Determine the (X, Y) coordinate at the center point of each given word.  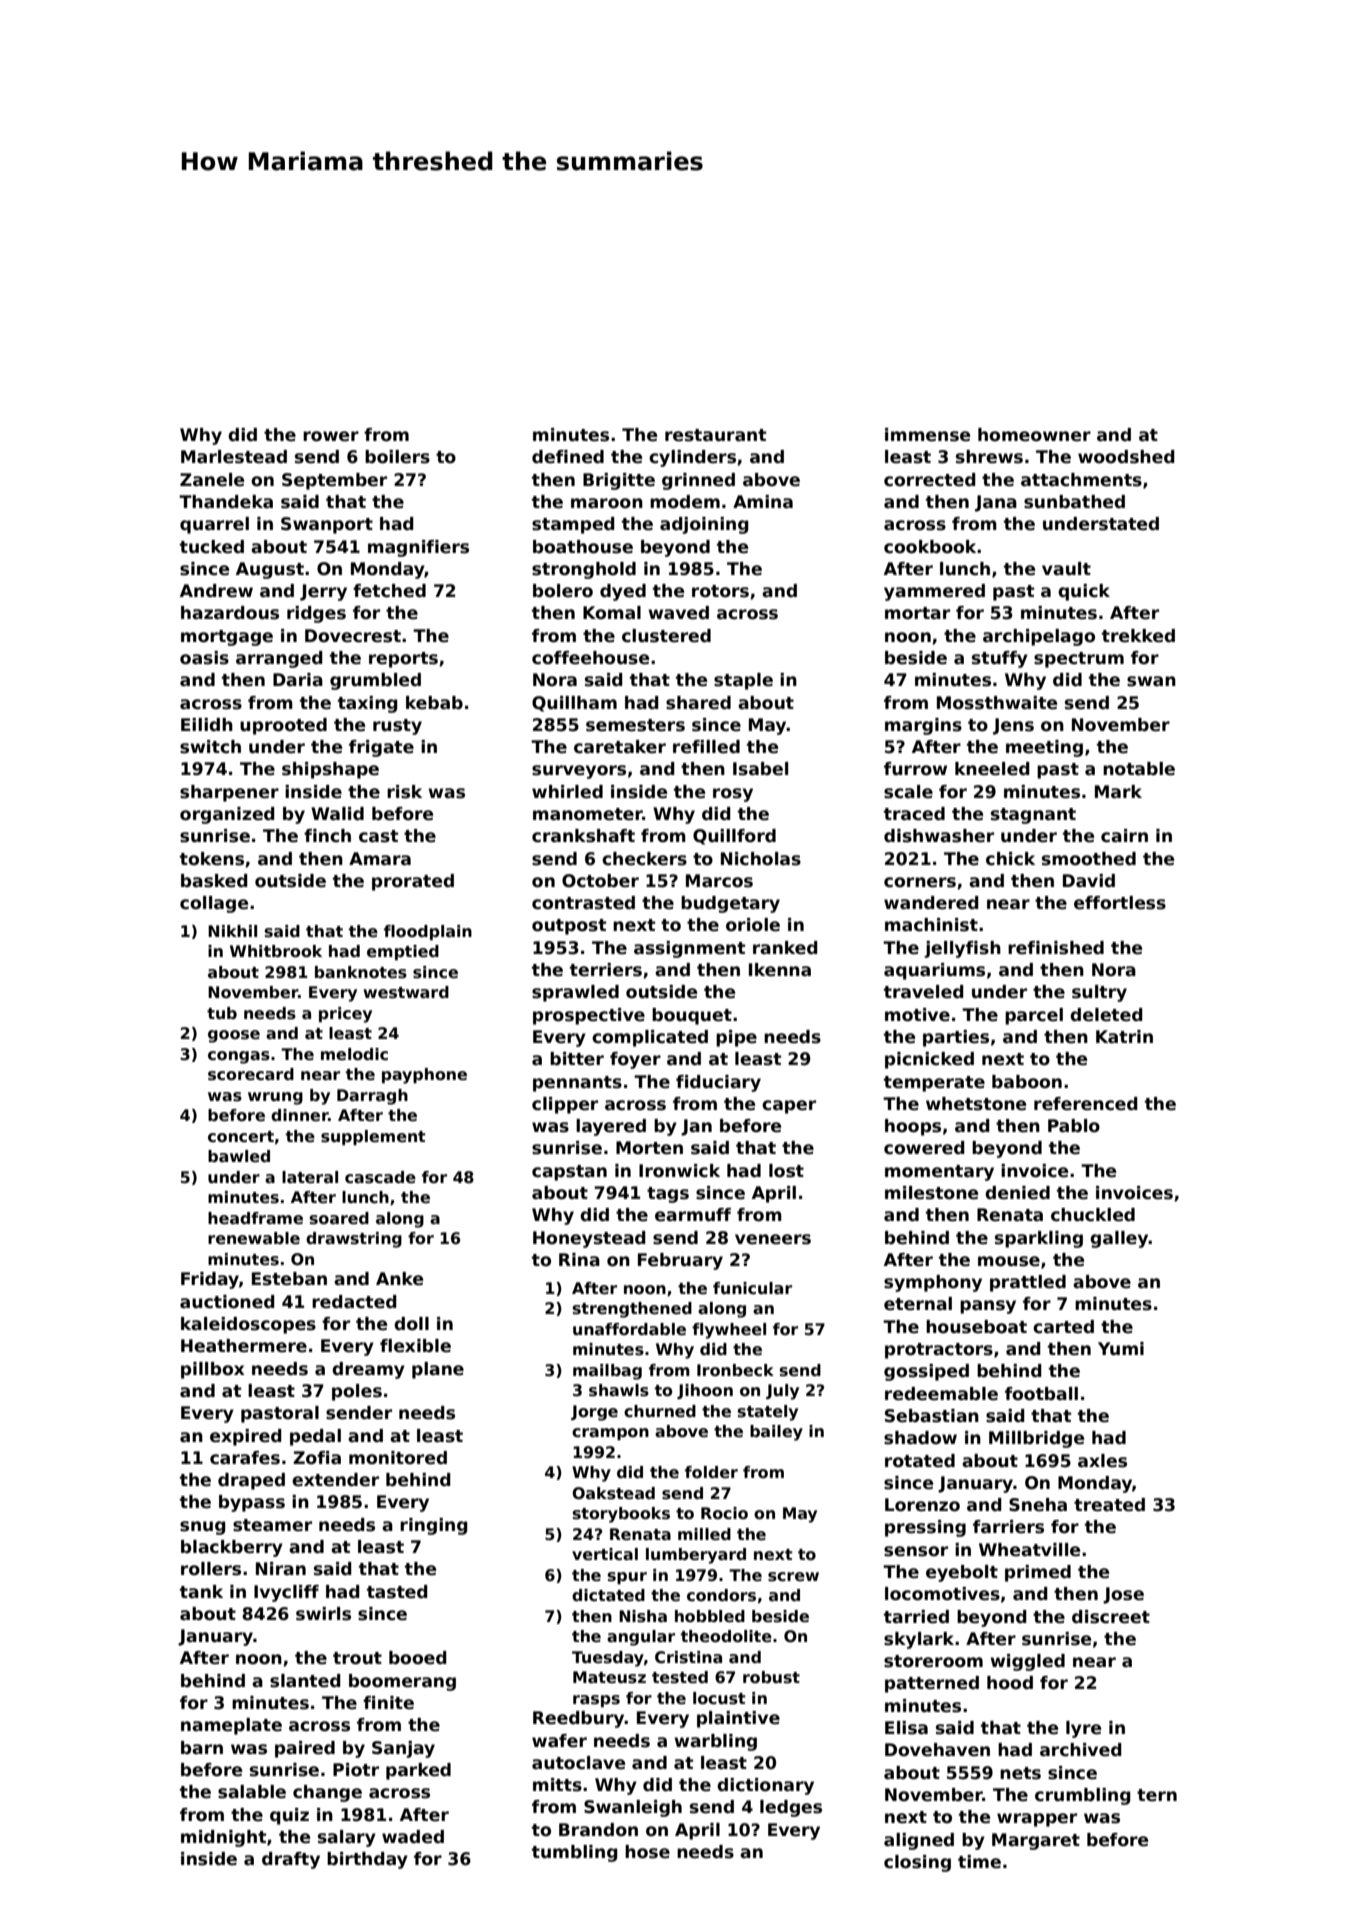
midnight (223, 1838)
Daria (298, 679)
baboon (1027, 1082)
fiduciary (718, 1083)
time (979, 1862)
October (600, 881)
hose (647, 1852)
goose (234, 1036)
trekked (1138, 636)
